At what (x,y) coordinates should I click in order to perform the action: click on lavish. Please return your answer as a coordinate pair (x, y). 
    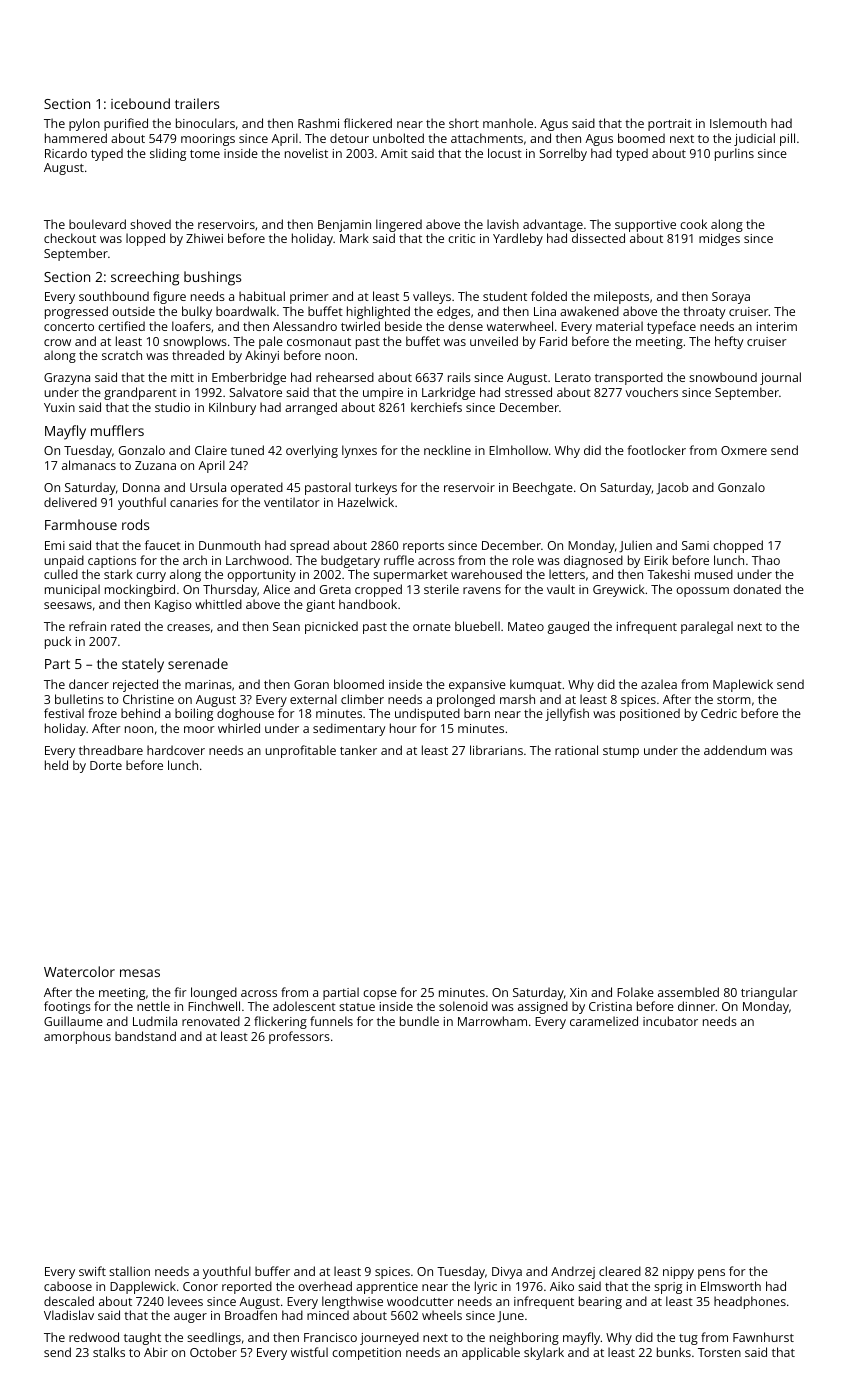
    Looking at the image, I should click on (503, 224).
